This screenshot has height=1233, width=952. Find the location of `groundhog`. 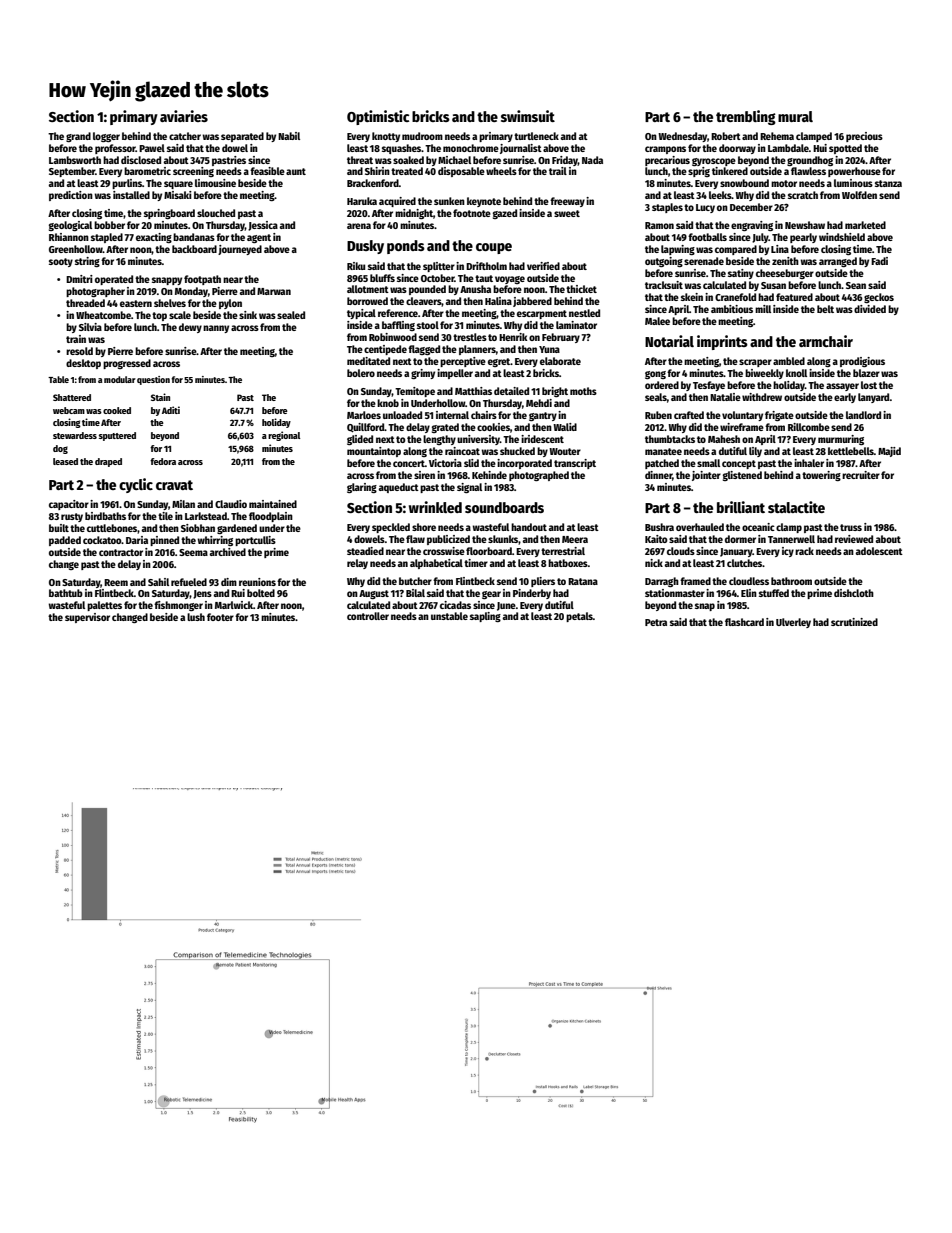

groundhog is located at coordinates (810, 161).
